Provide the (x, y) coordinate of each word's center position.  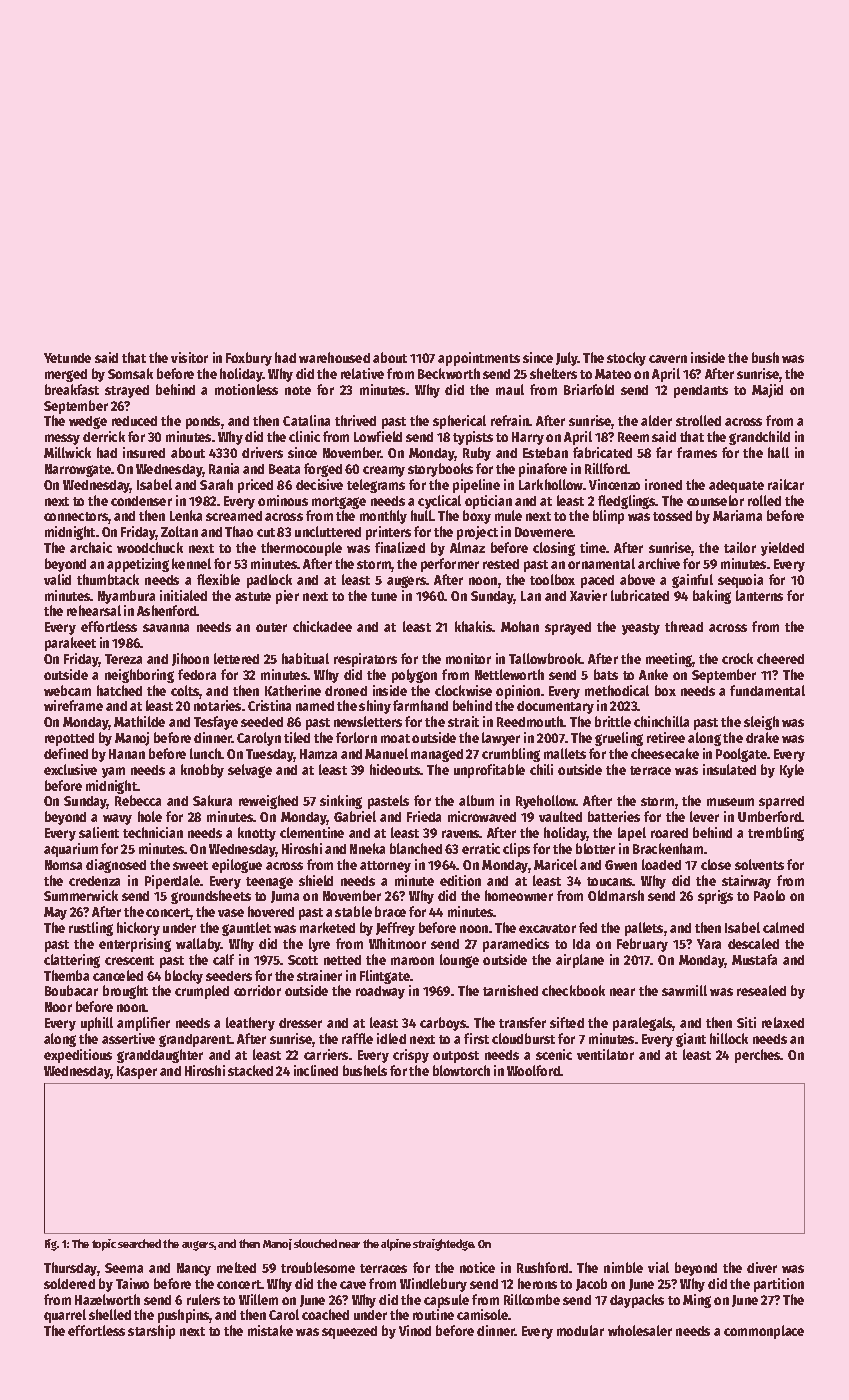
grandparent (195, 1040)
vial (658, 1267)
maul (510, 389)
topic (104, 1245)
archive (659, 563)
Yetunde (67, 358)
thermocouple (301, 549)
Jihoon (190, 659)
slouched (315, 1243)
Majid (767, 391)
